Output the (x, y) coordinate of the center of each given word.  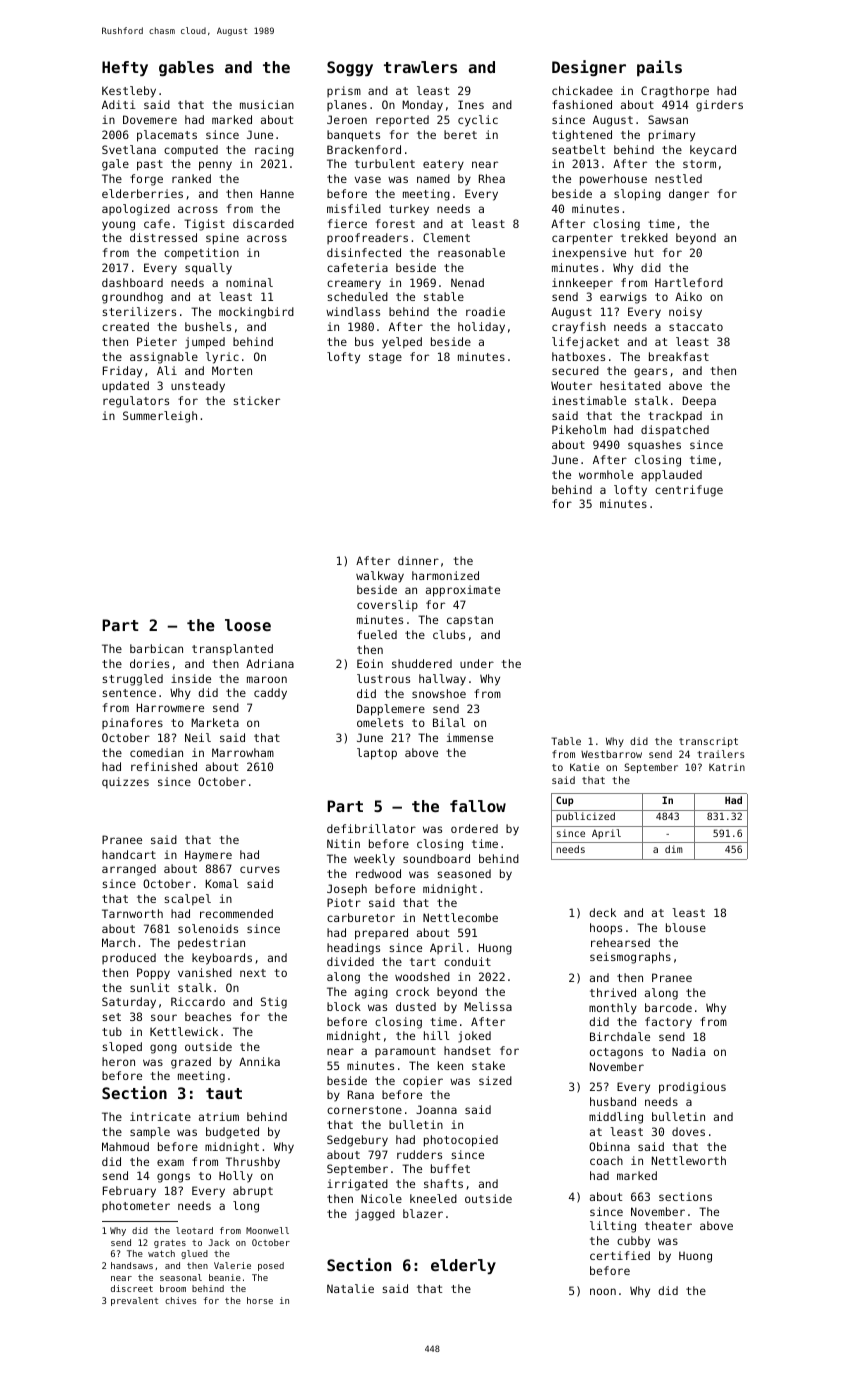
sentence (129, 693)
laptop (377, 754)
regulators (136, 402)
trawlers (420, 67)
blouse (686, 927)
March (118, 942)
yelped (402, 343)
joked (474, 1037)
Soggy (350, 69)
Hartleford (689, 282)
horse (260, 1300)
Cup (565, 801)
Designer (589, 68)
